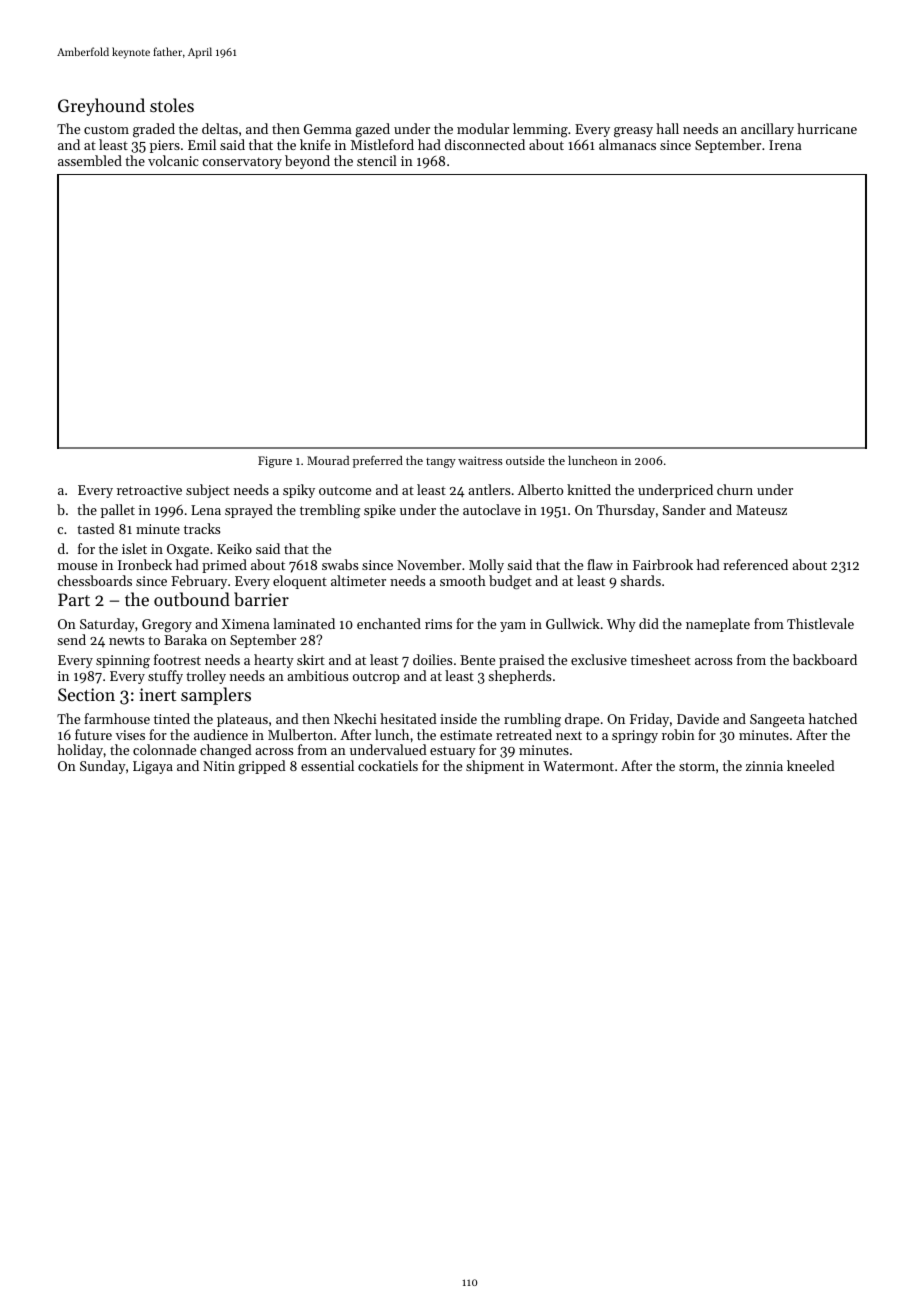 Image resolution: width=924 pixels, height=1308 pixels. What do you see at coordinates (667, 128) in the screenshot?
I see `hall` at bounding box center [667, 128].
